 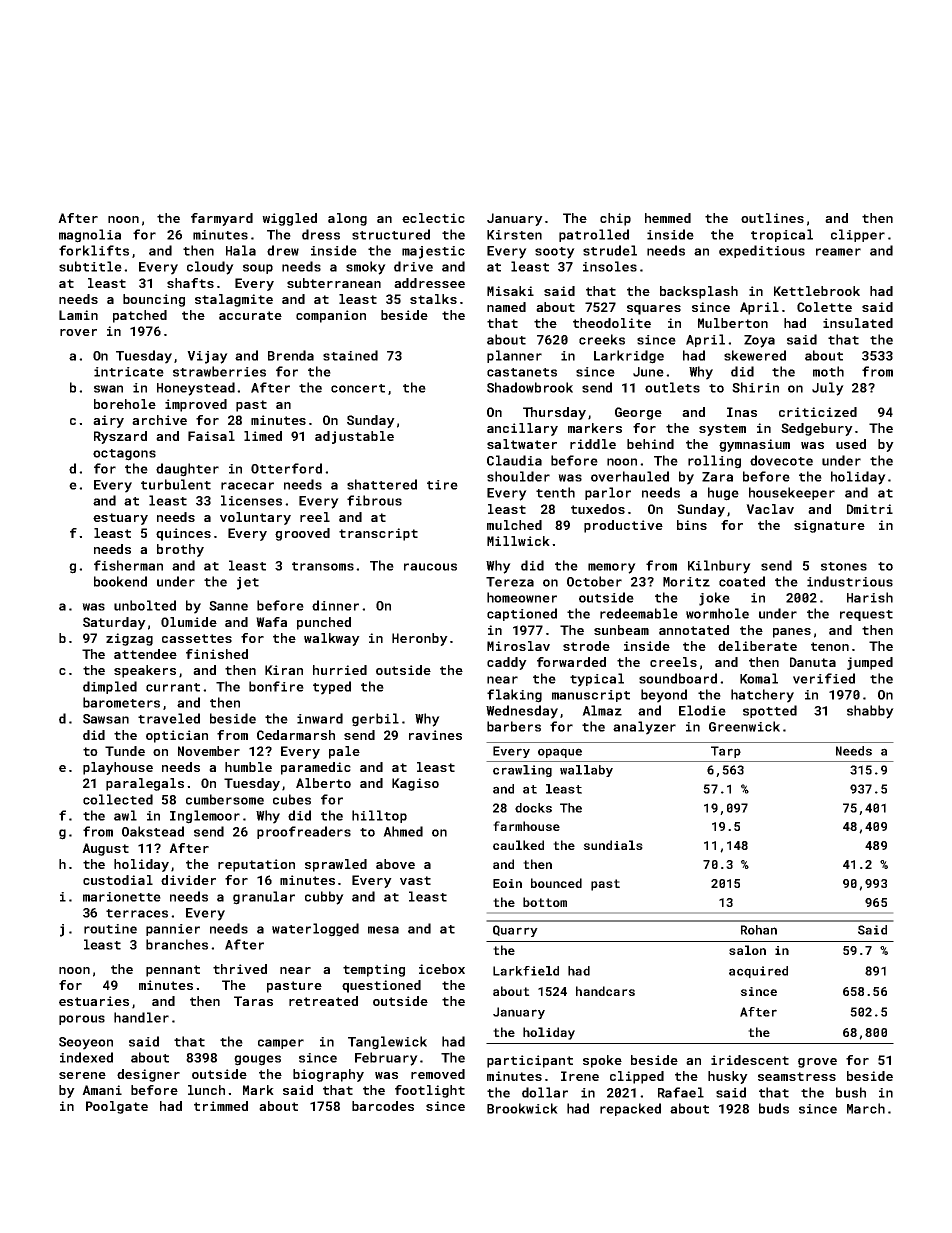 I want to click on crawling, so click(x=522, y=771).
